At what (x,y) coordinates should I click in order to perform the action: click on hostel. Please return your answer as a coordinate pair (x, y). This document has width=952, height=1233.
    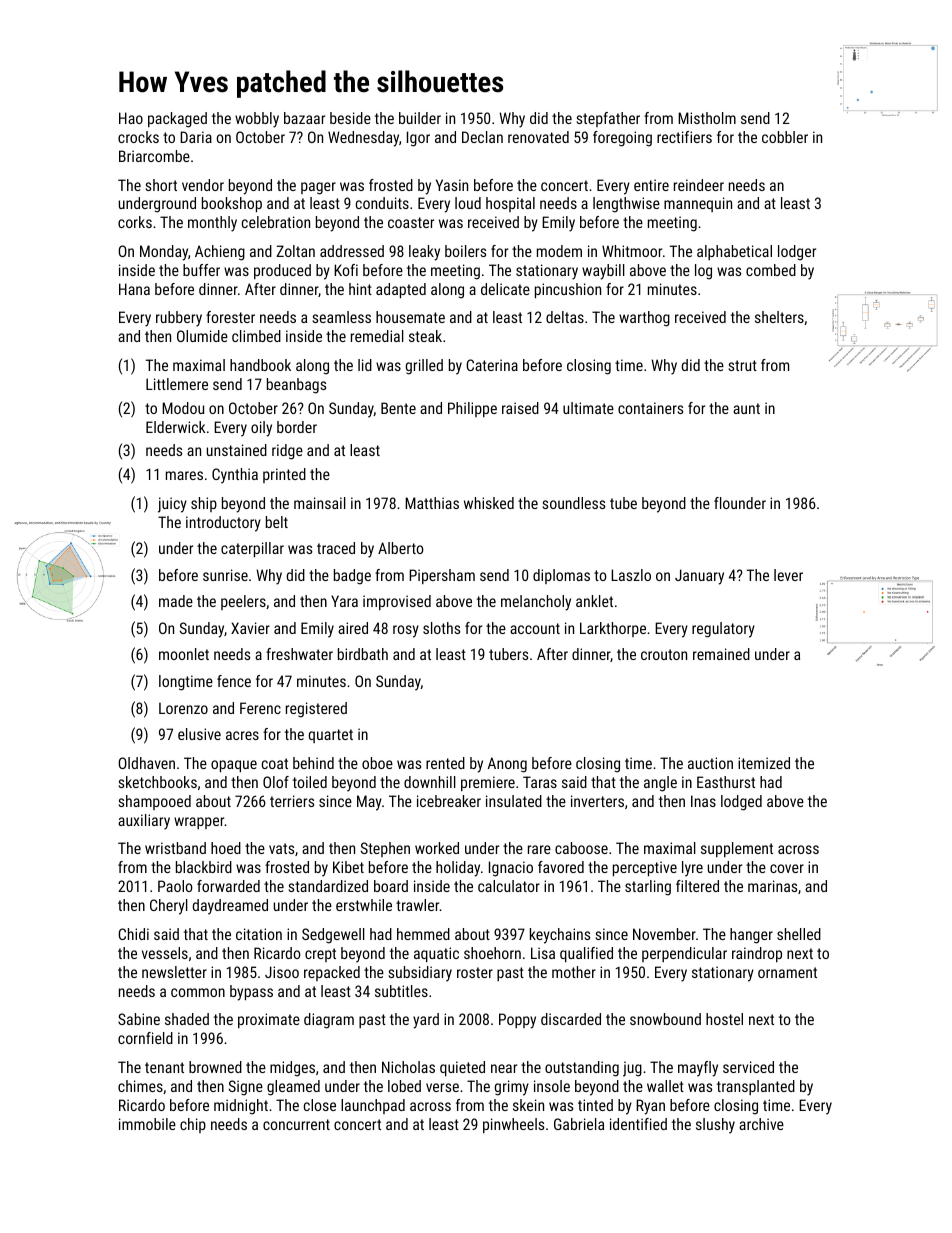
    Looking at the image, I should click on (724, 1019).
